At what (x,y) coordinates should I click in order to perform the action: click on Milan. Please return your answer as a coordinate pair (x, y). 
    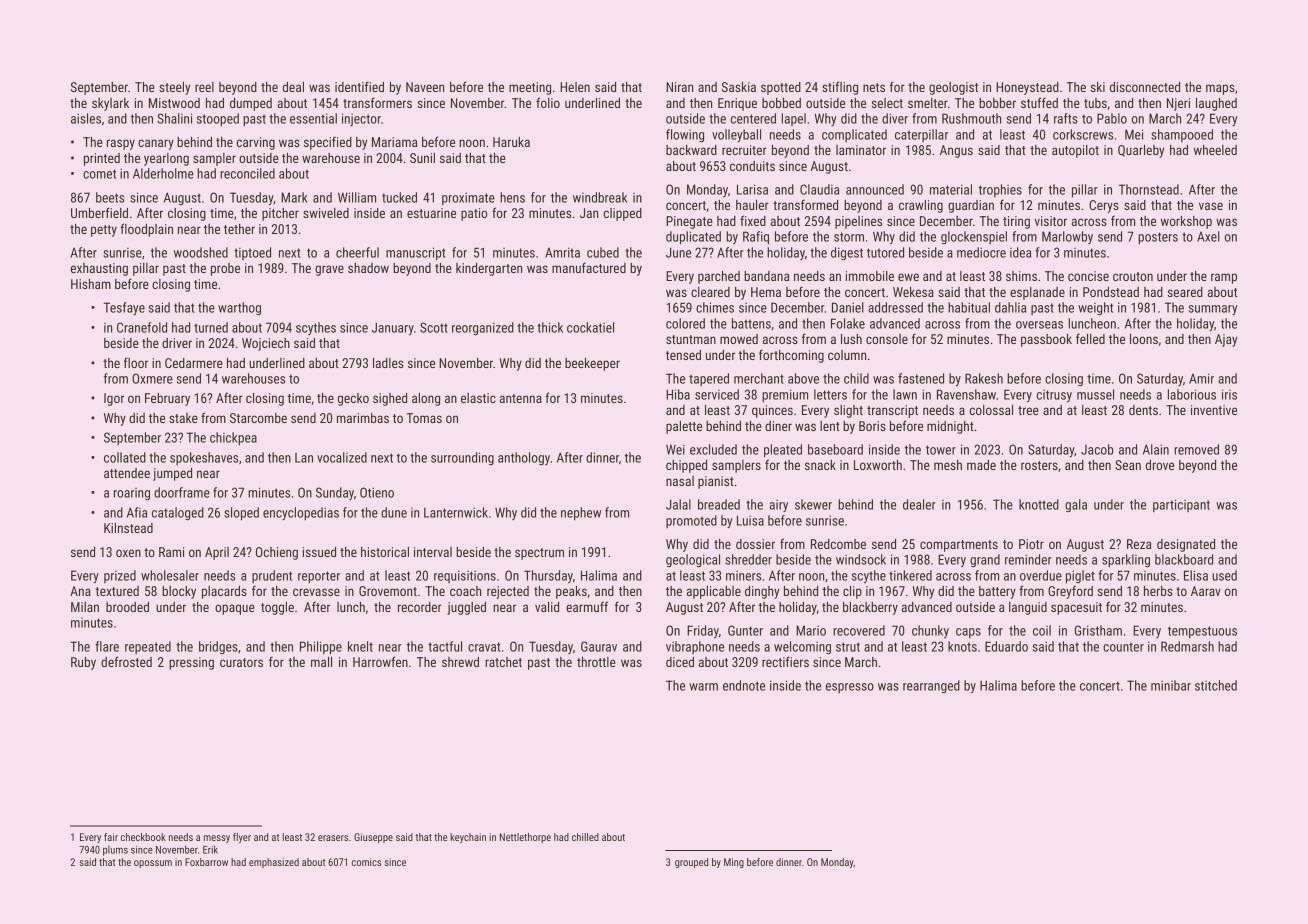
    Looking at the image, I should click on (85, 607).
